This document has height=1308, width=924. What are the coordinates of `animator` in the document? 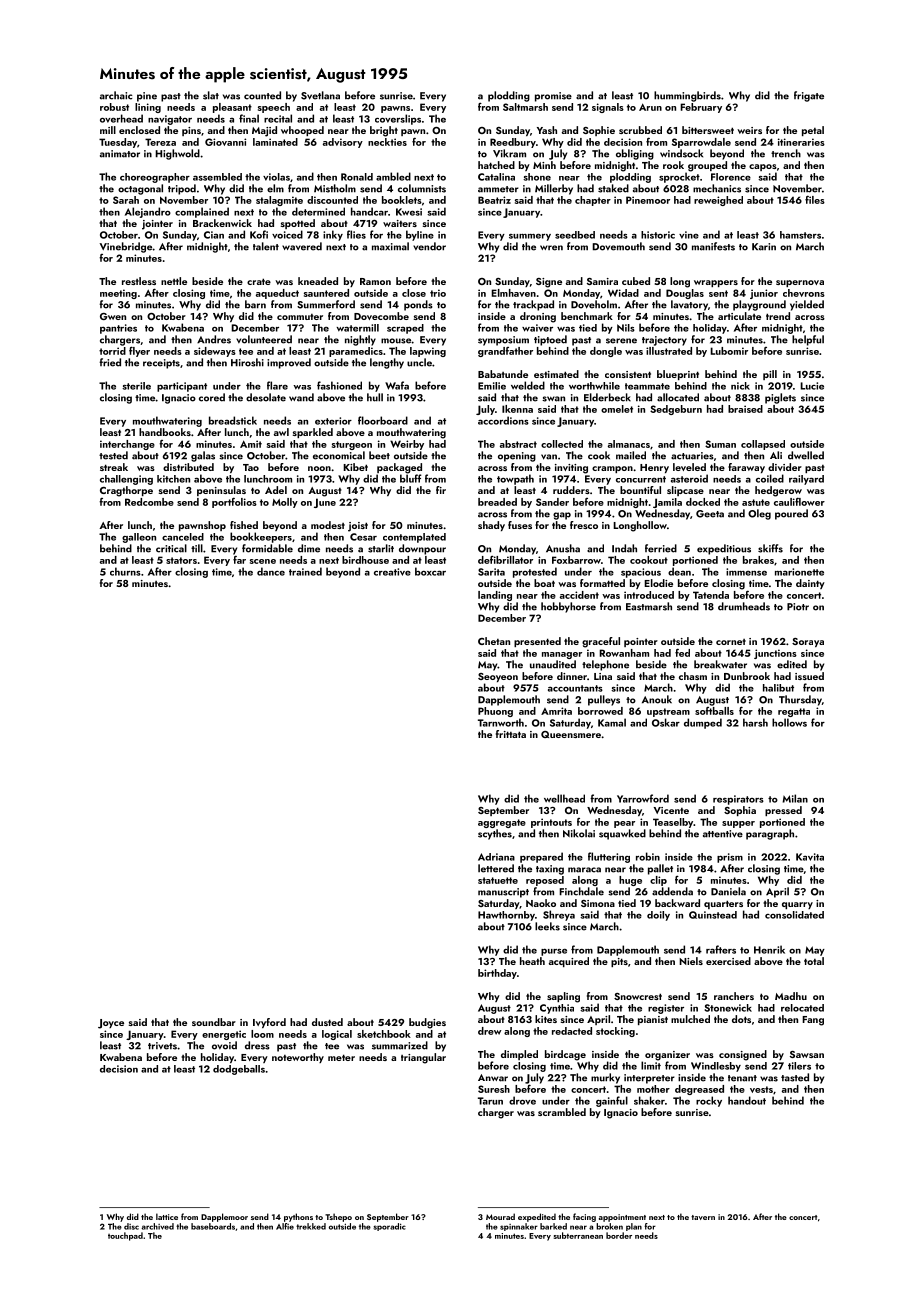 It's located at (120, 154).
